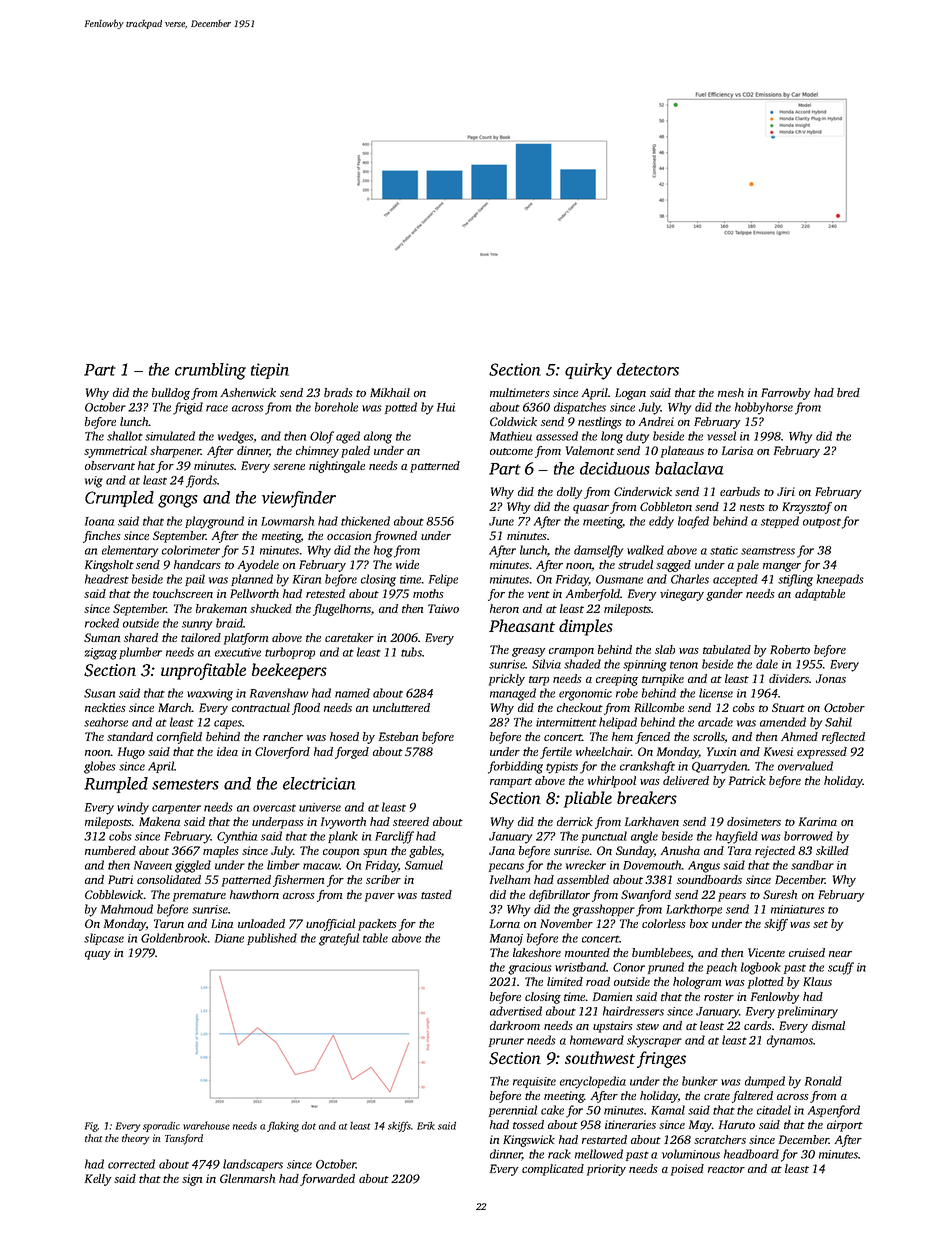  I want to click on scrolls, so click(709, 737).
